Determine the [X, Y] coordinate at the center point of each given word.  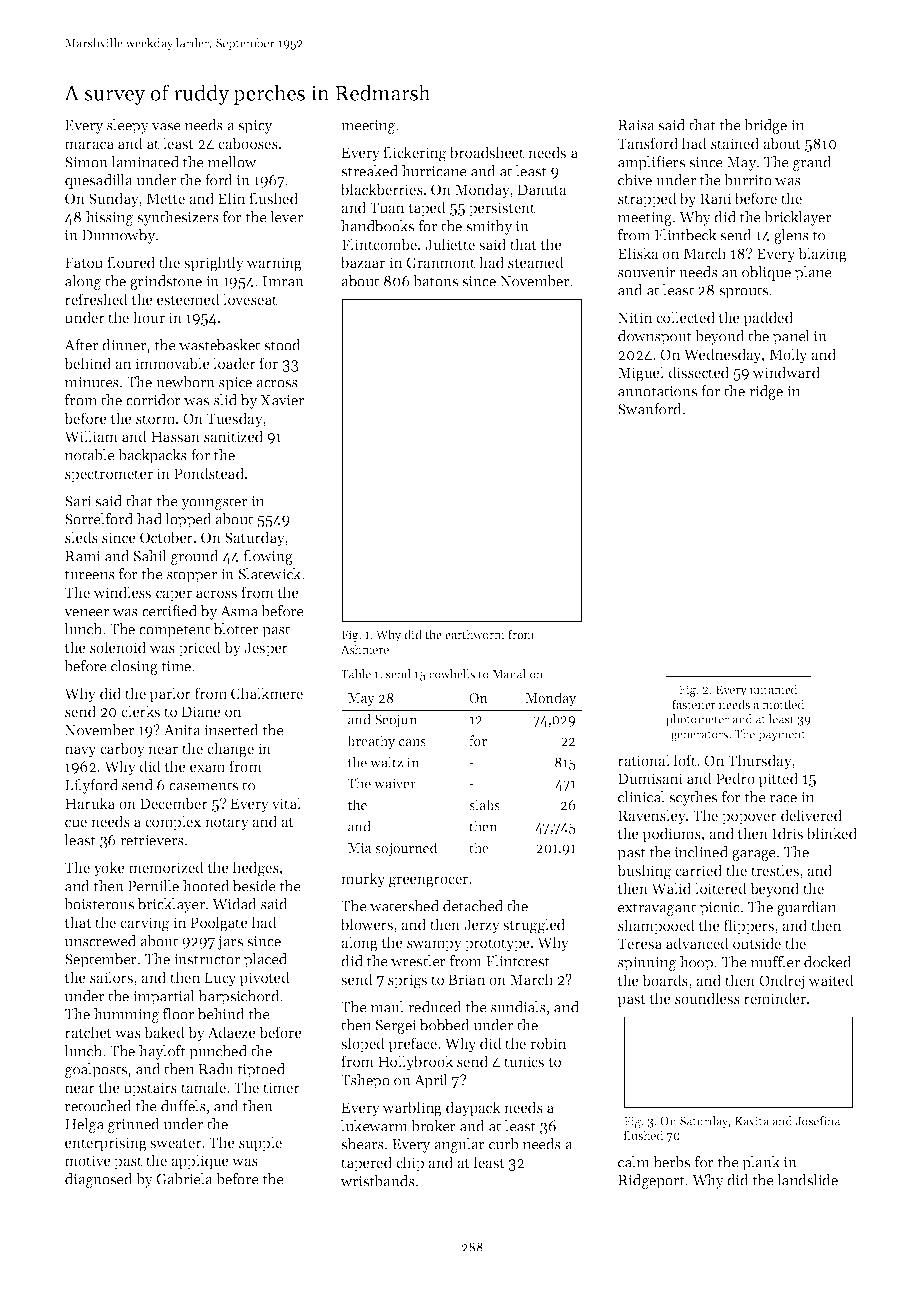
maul [387, 1007]
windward [786, 372]
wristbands [377, 1181]
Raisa [636, 125]
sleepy [128, 126]
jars [230, 943]
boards [665, 980]
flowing [268, 557]
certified [169, 611]
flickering [414, 154]
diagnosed [99, 1180]
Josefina [818, 1121]
